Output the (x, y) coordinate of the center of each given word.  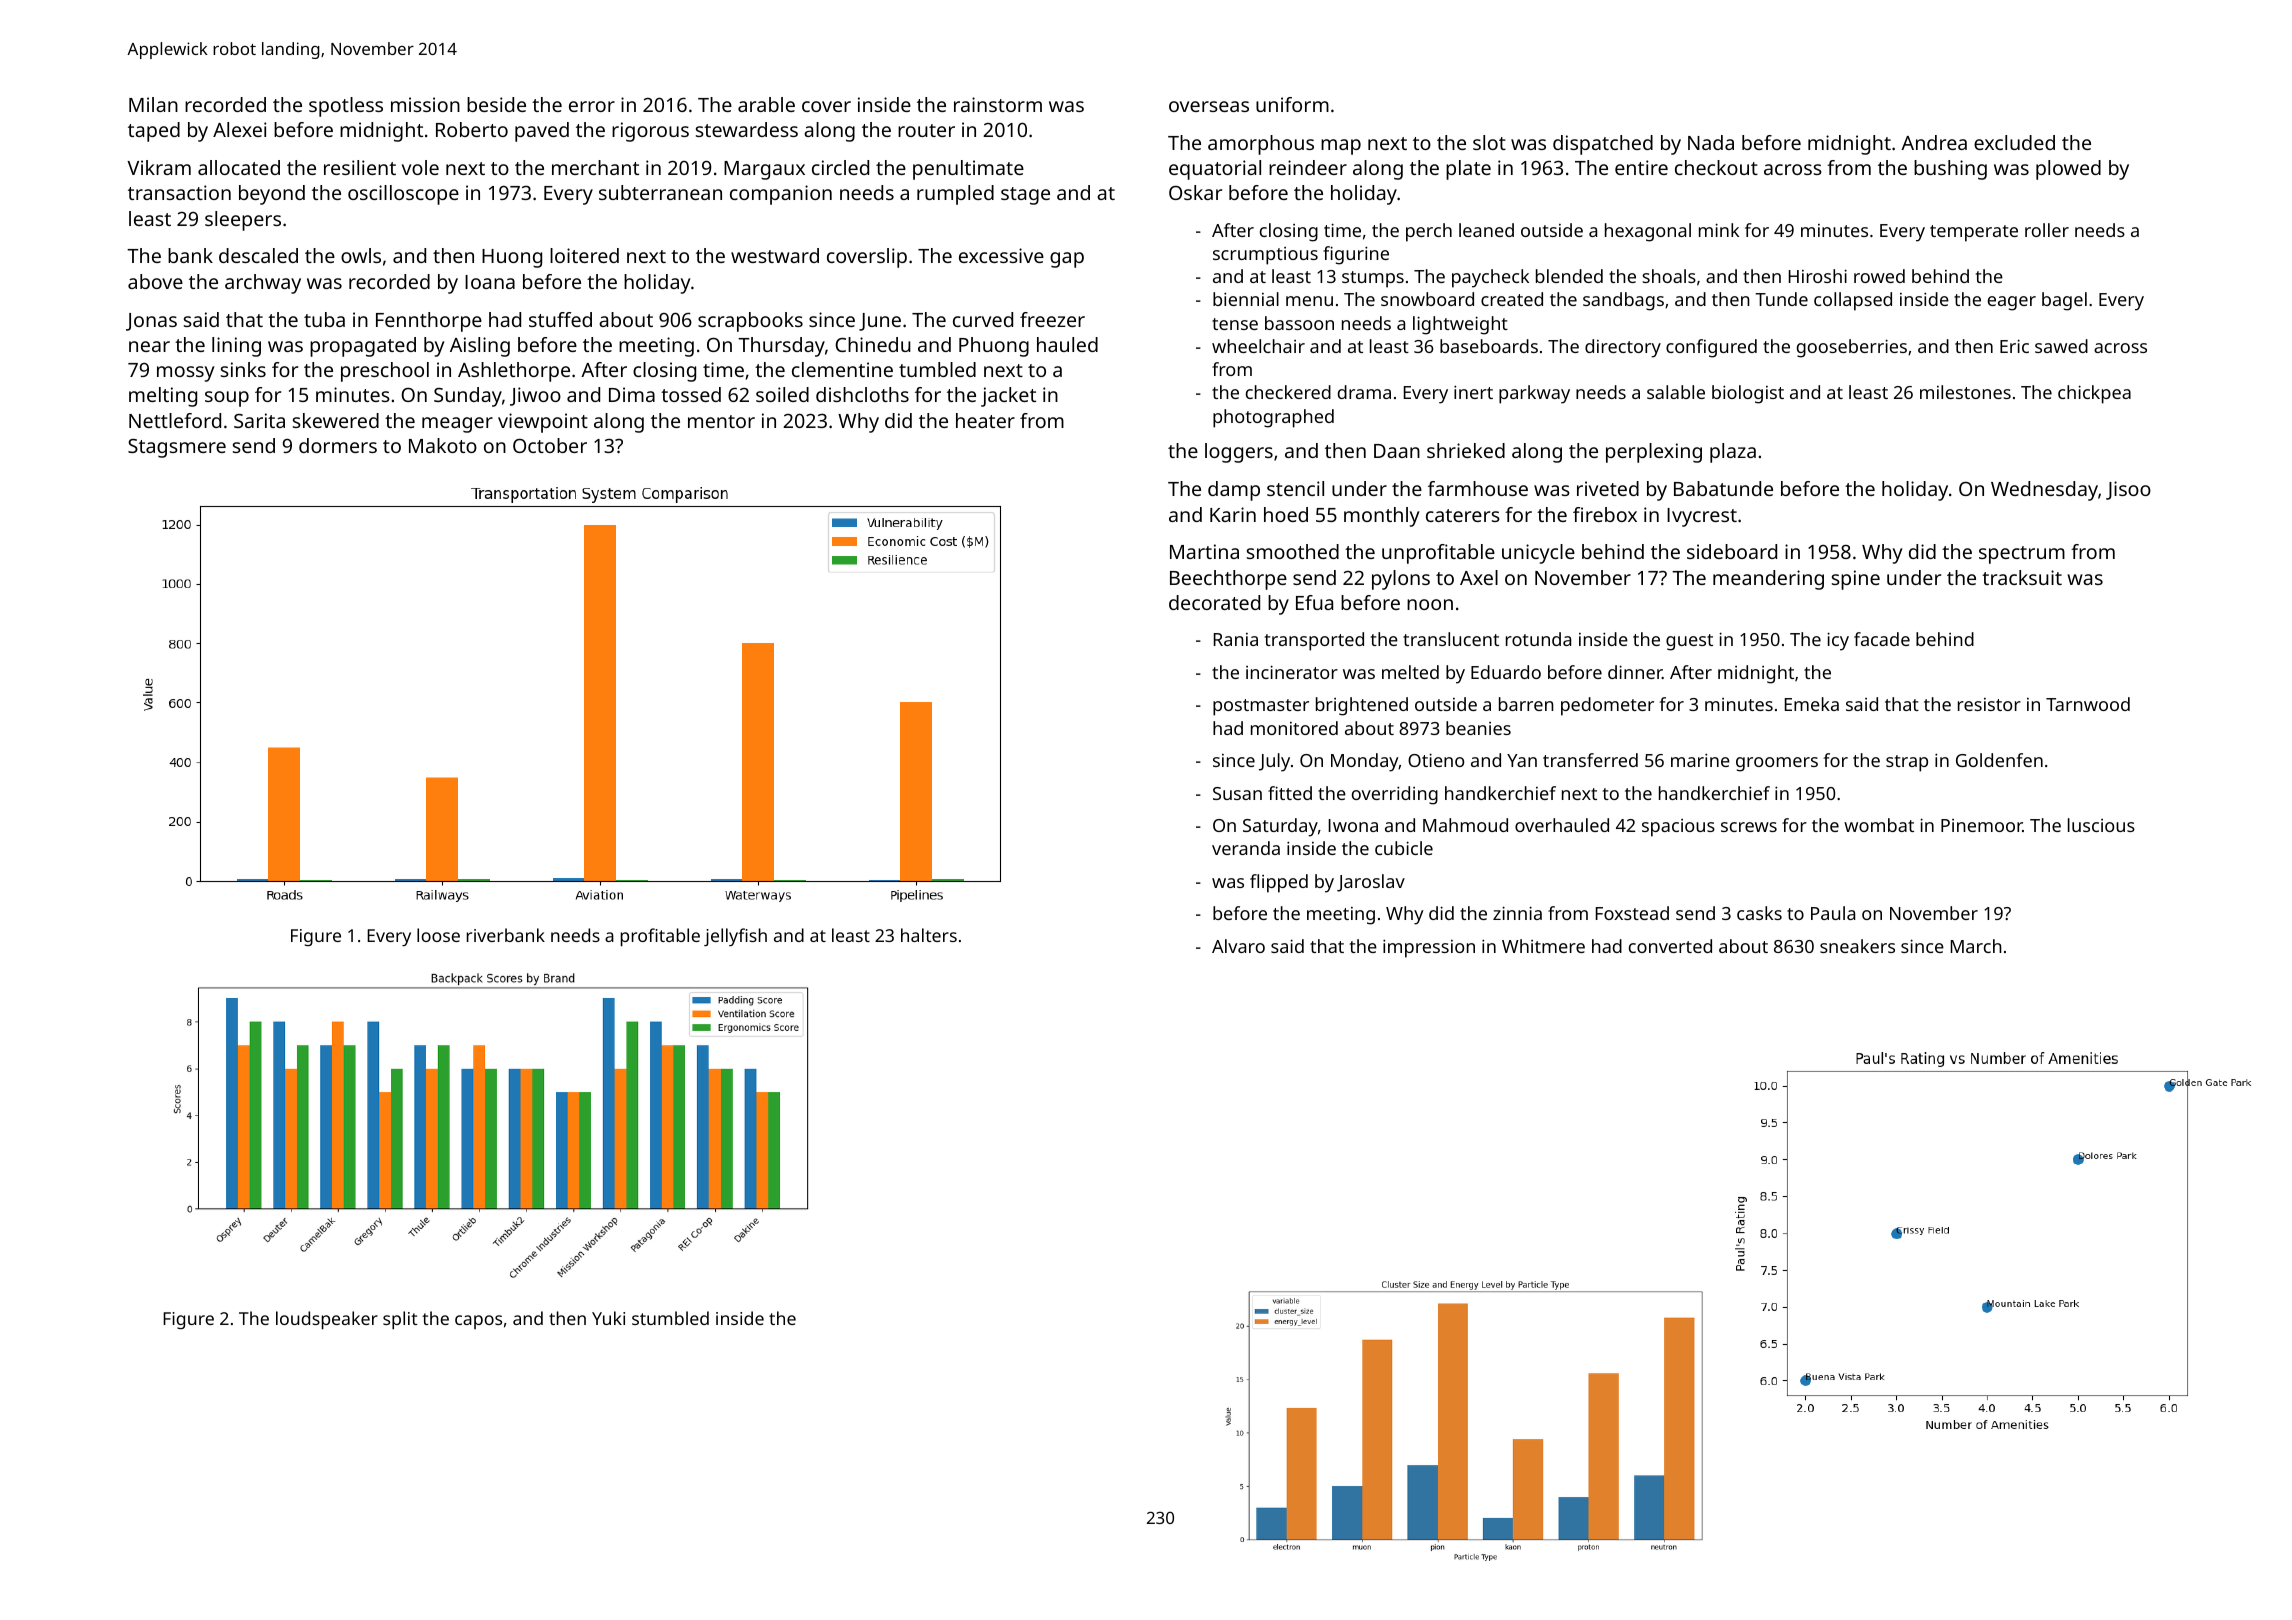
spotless (346, 107)
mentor (721, 421)
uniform (1292, 104)
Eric (2014, 346)
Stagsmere (177, 448)
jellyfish (735, 937)
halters (929, 935)
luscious (2101, 825)
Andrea (1934, 142)
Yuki (608, 1318)
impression (1429, 948)
